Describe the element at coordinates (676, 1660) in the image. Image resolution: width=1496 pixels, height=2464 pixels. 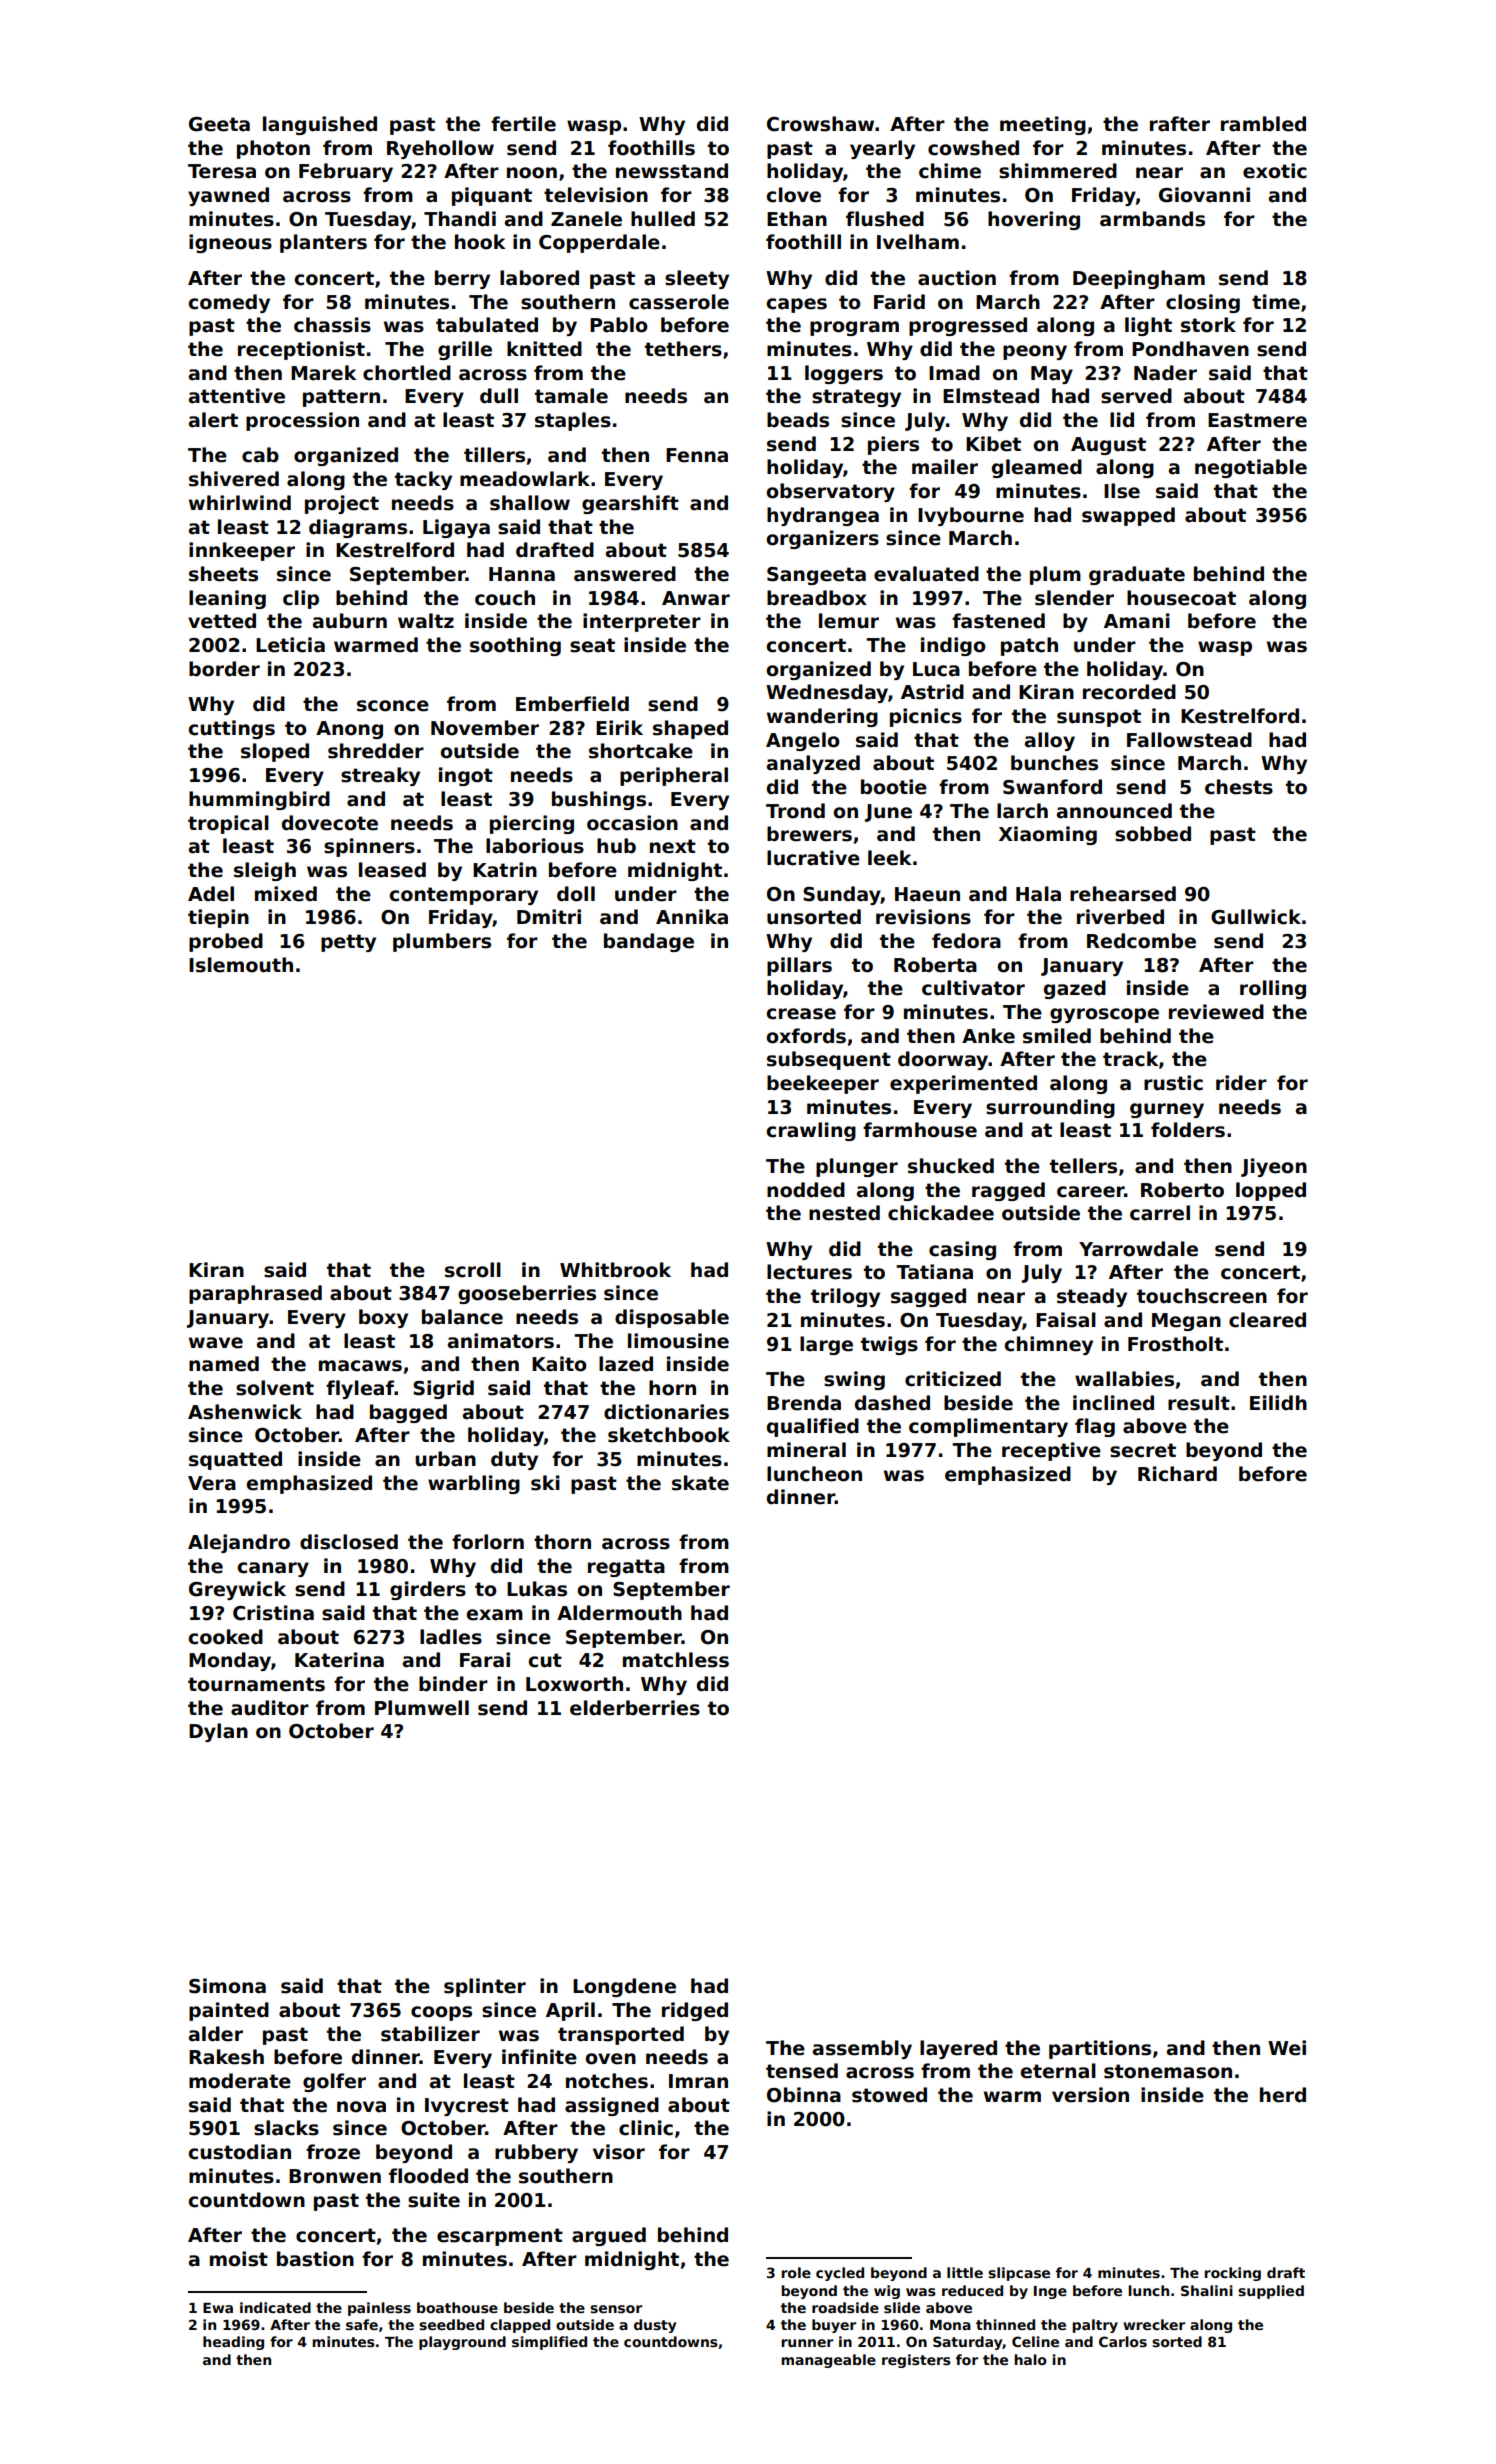
I see `matchless` at that location.
